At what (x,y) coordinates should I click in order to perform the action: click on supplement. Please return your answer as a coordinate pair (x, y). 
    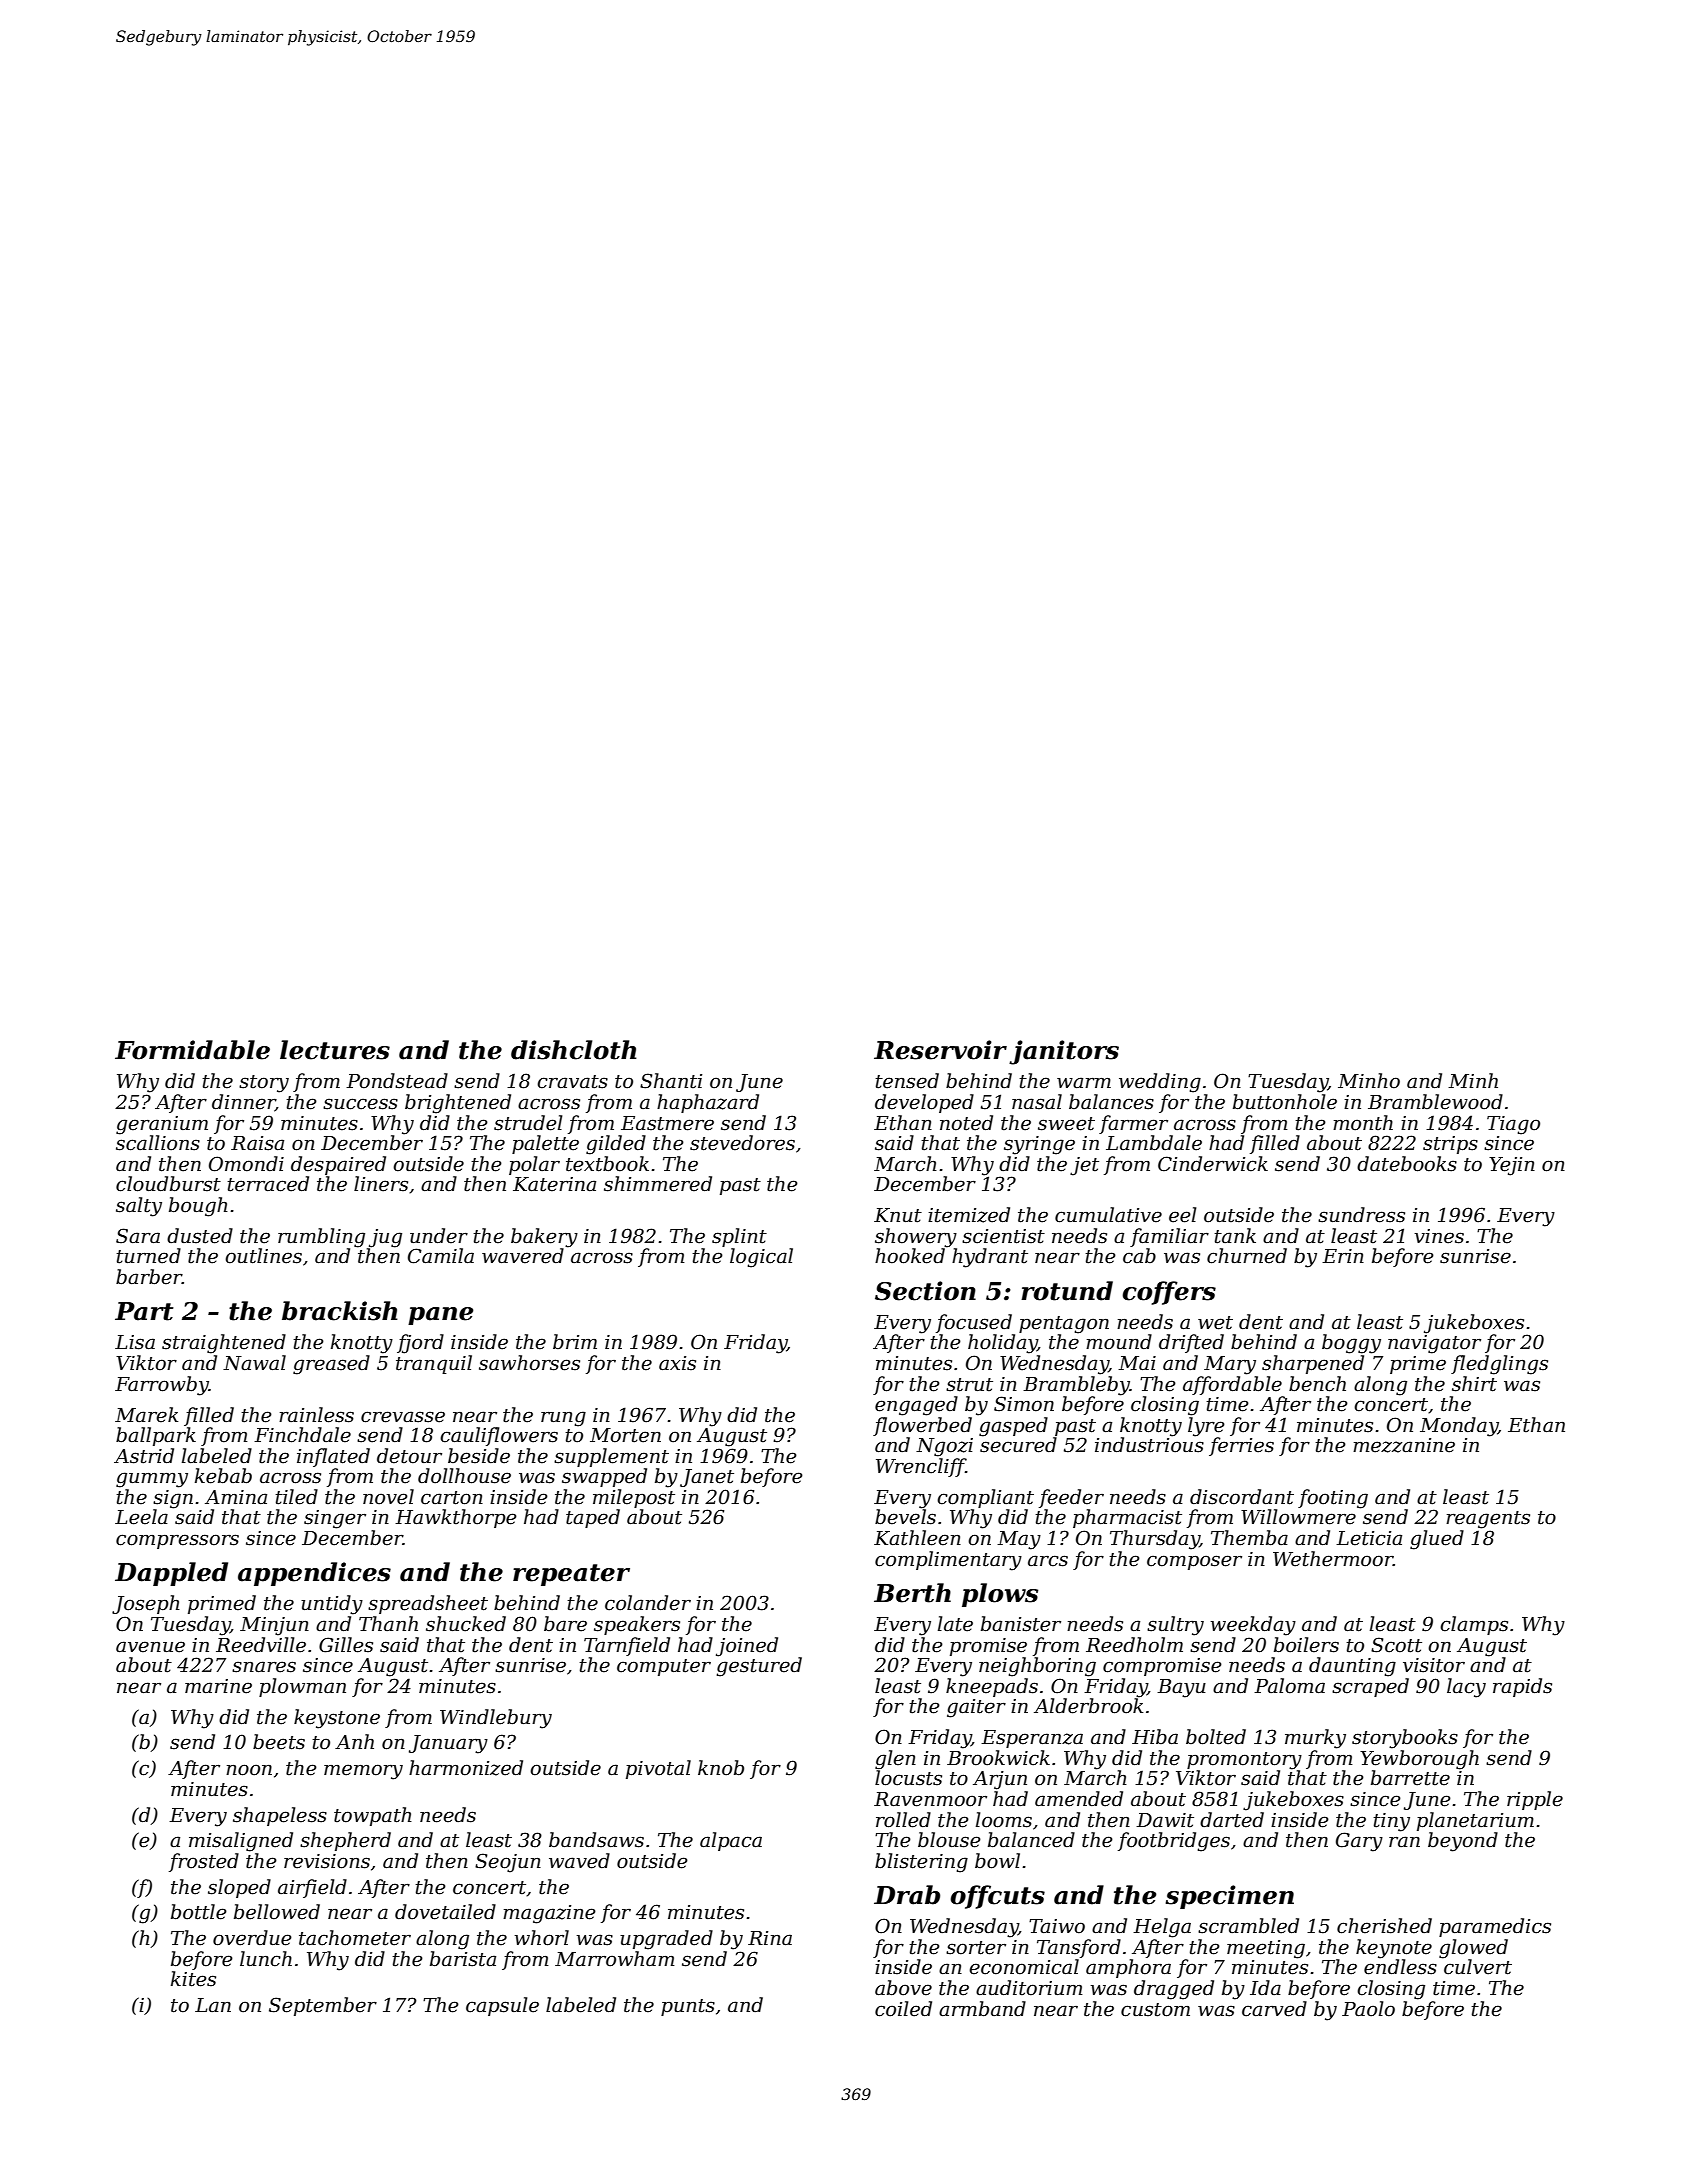
    Looking at the image, I should click on (611, 1457).
